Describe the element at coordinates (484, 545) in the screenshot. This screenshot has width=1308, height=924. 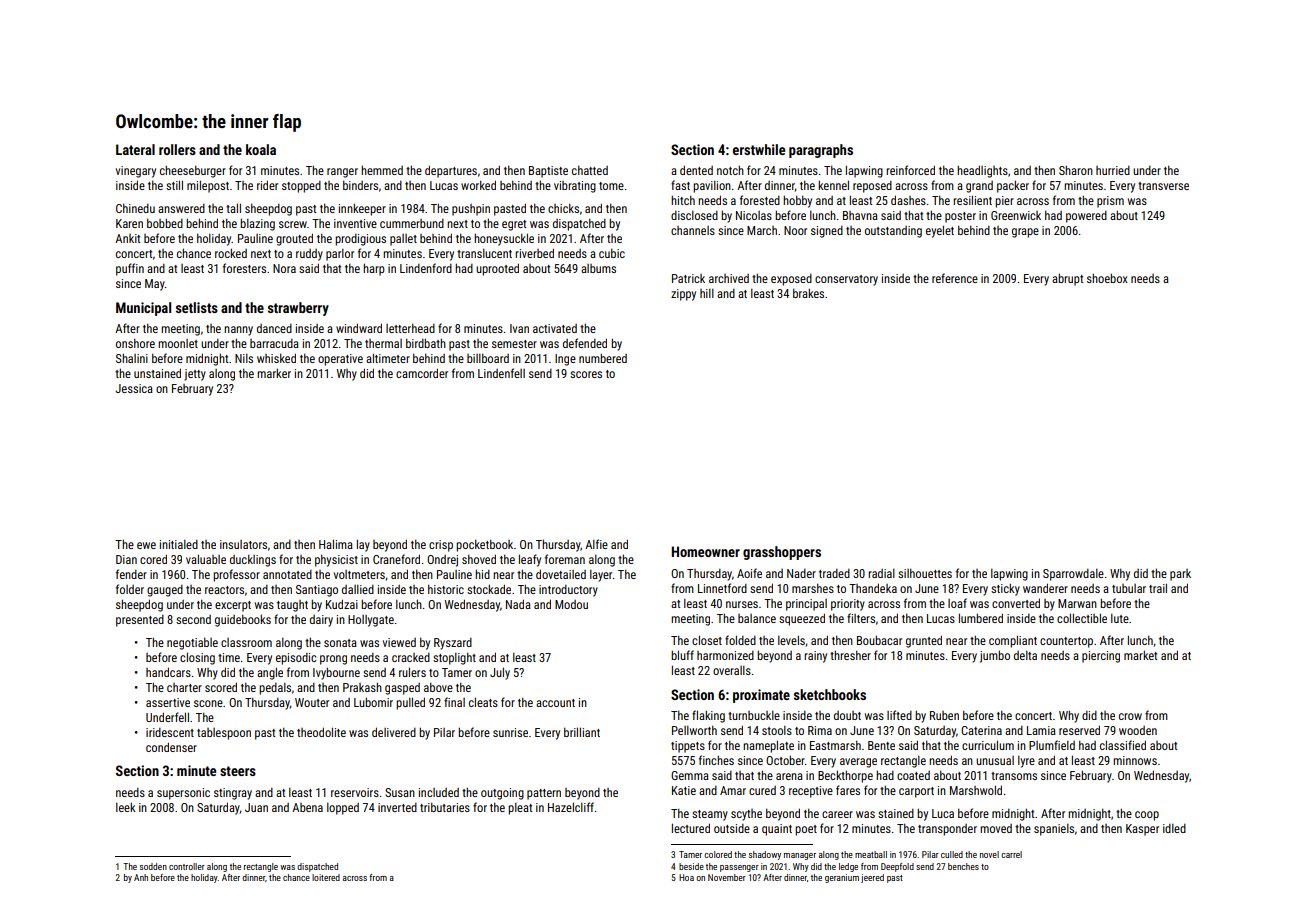
I see `pocketbook` at that location.
